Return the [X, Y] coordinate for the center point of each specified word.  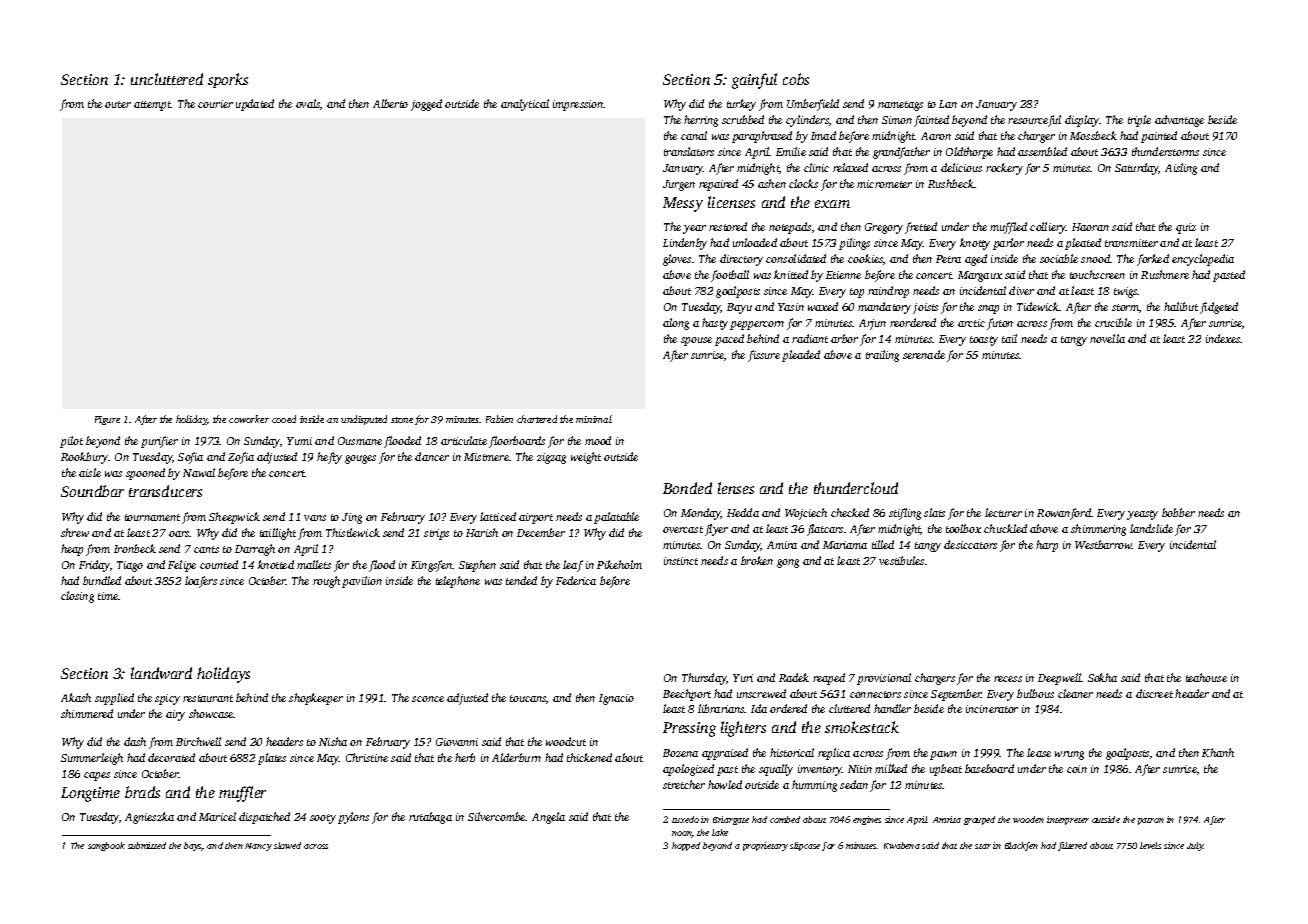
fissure [764, 356]
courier [215, 104]
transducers [165, 491]
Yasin [791, 307]
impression [578, 105]
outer [118, 104]
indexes [1223, 338]
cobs [796, 79]
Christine [367, 757]
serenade [924, 354]
